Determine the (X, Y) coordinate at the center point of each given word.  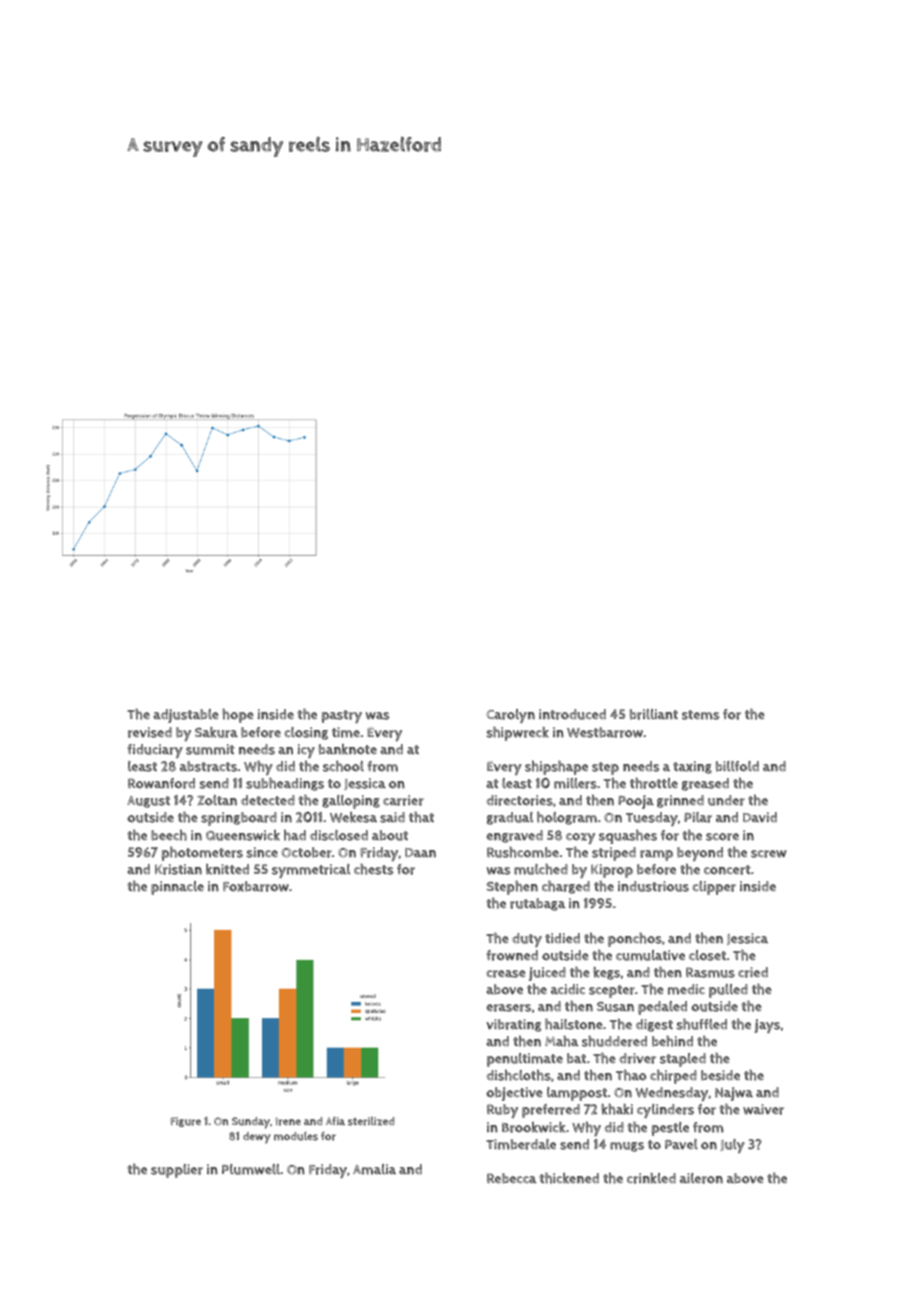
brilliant (654, 714)
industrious (653, 886)
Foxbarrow (256, 886)
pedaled (662, 1008)
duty (527, 940)
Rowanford (161, 783)
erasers (508, 1008)
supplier (177, 1171)
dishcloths (518, 1075)
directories (519, 800)
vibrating (514, 1025)
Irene (288, 1121)
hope (238, 715)
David (760, 817)
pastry (342, 716)
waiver (763, 1109)
